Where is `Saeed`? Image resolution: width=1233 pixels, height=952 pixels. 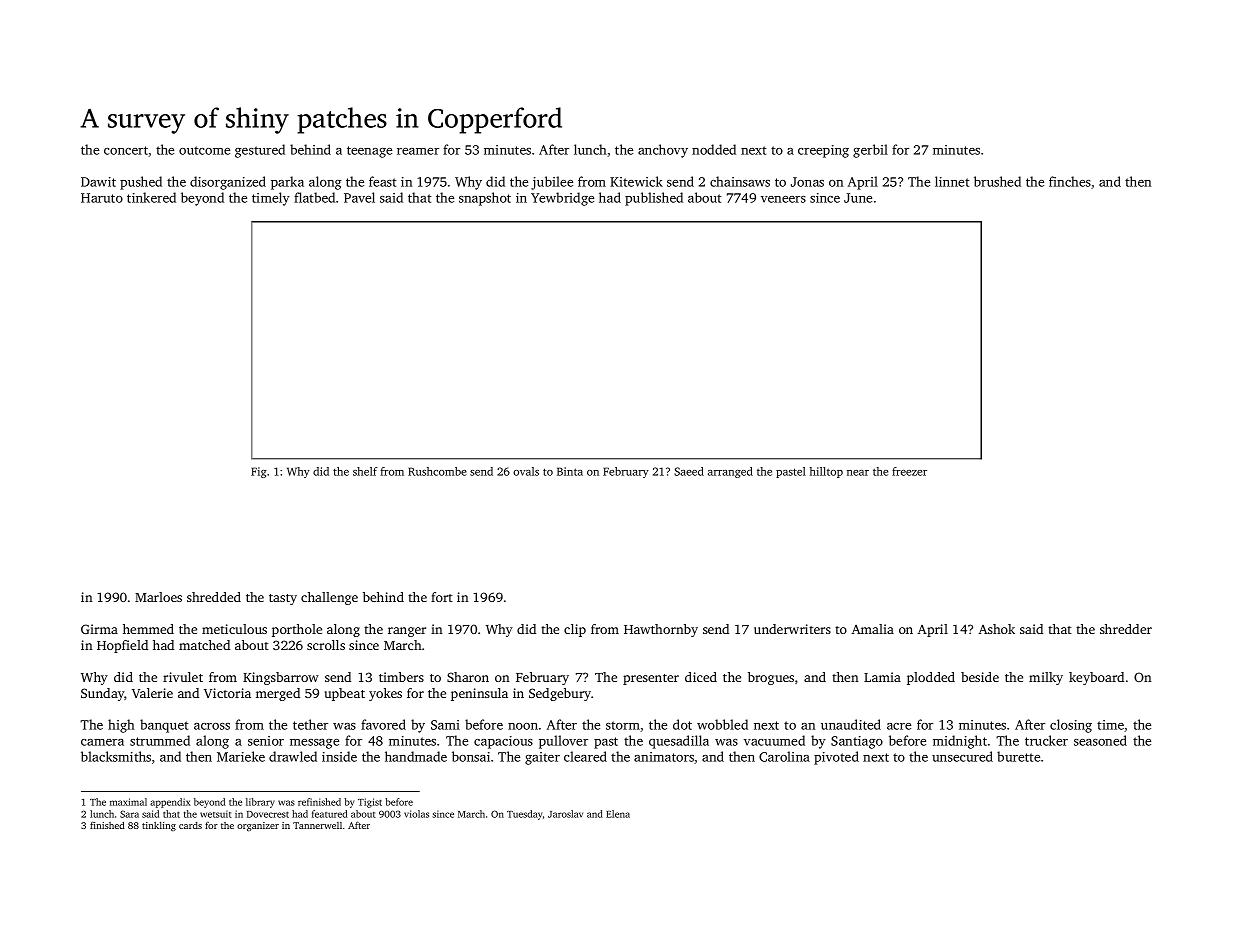
Saeed is located at coordinates (689, 471).
